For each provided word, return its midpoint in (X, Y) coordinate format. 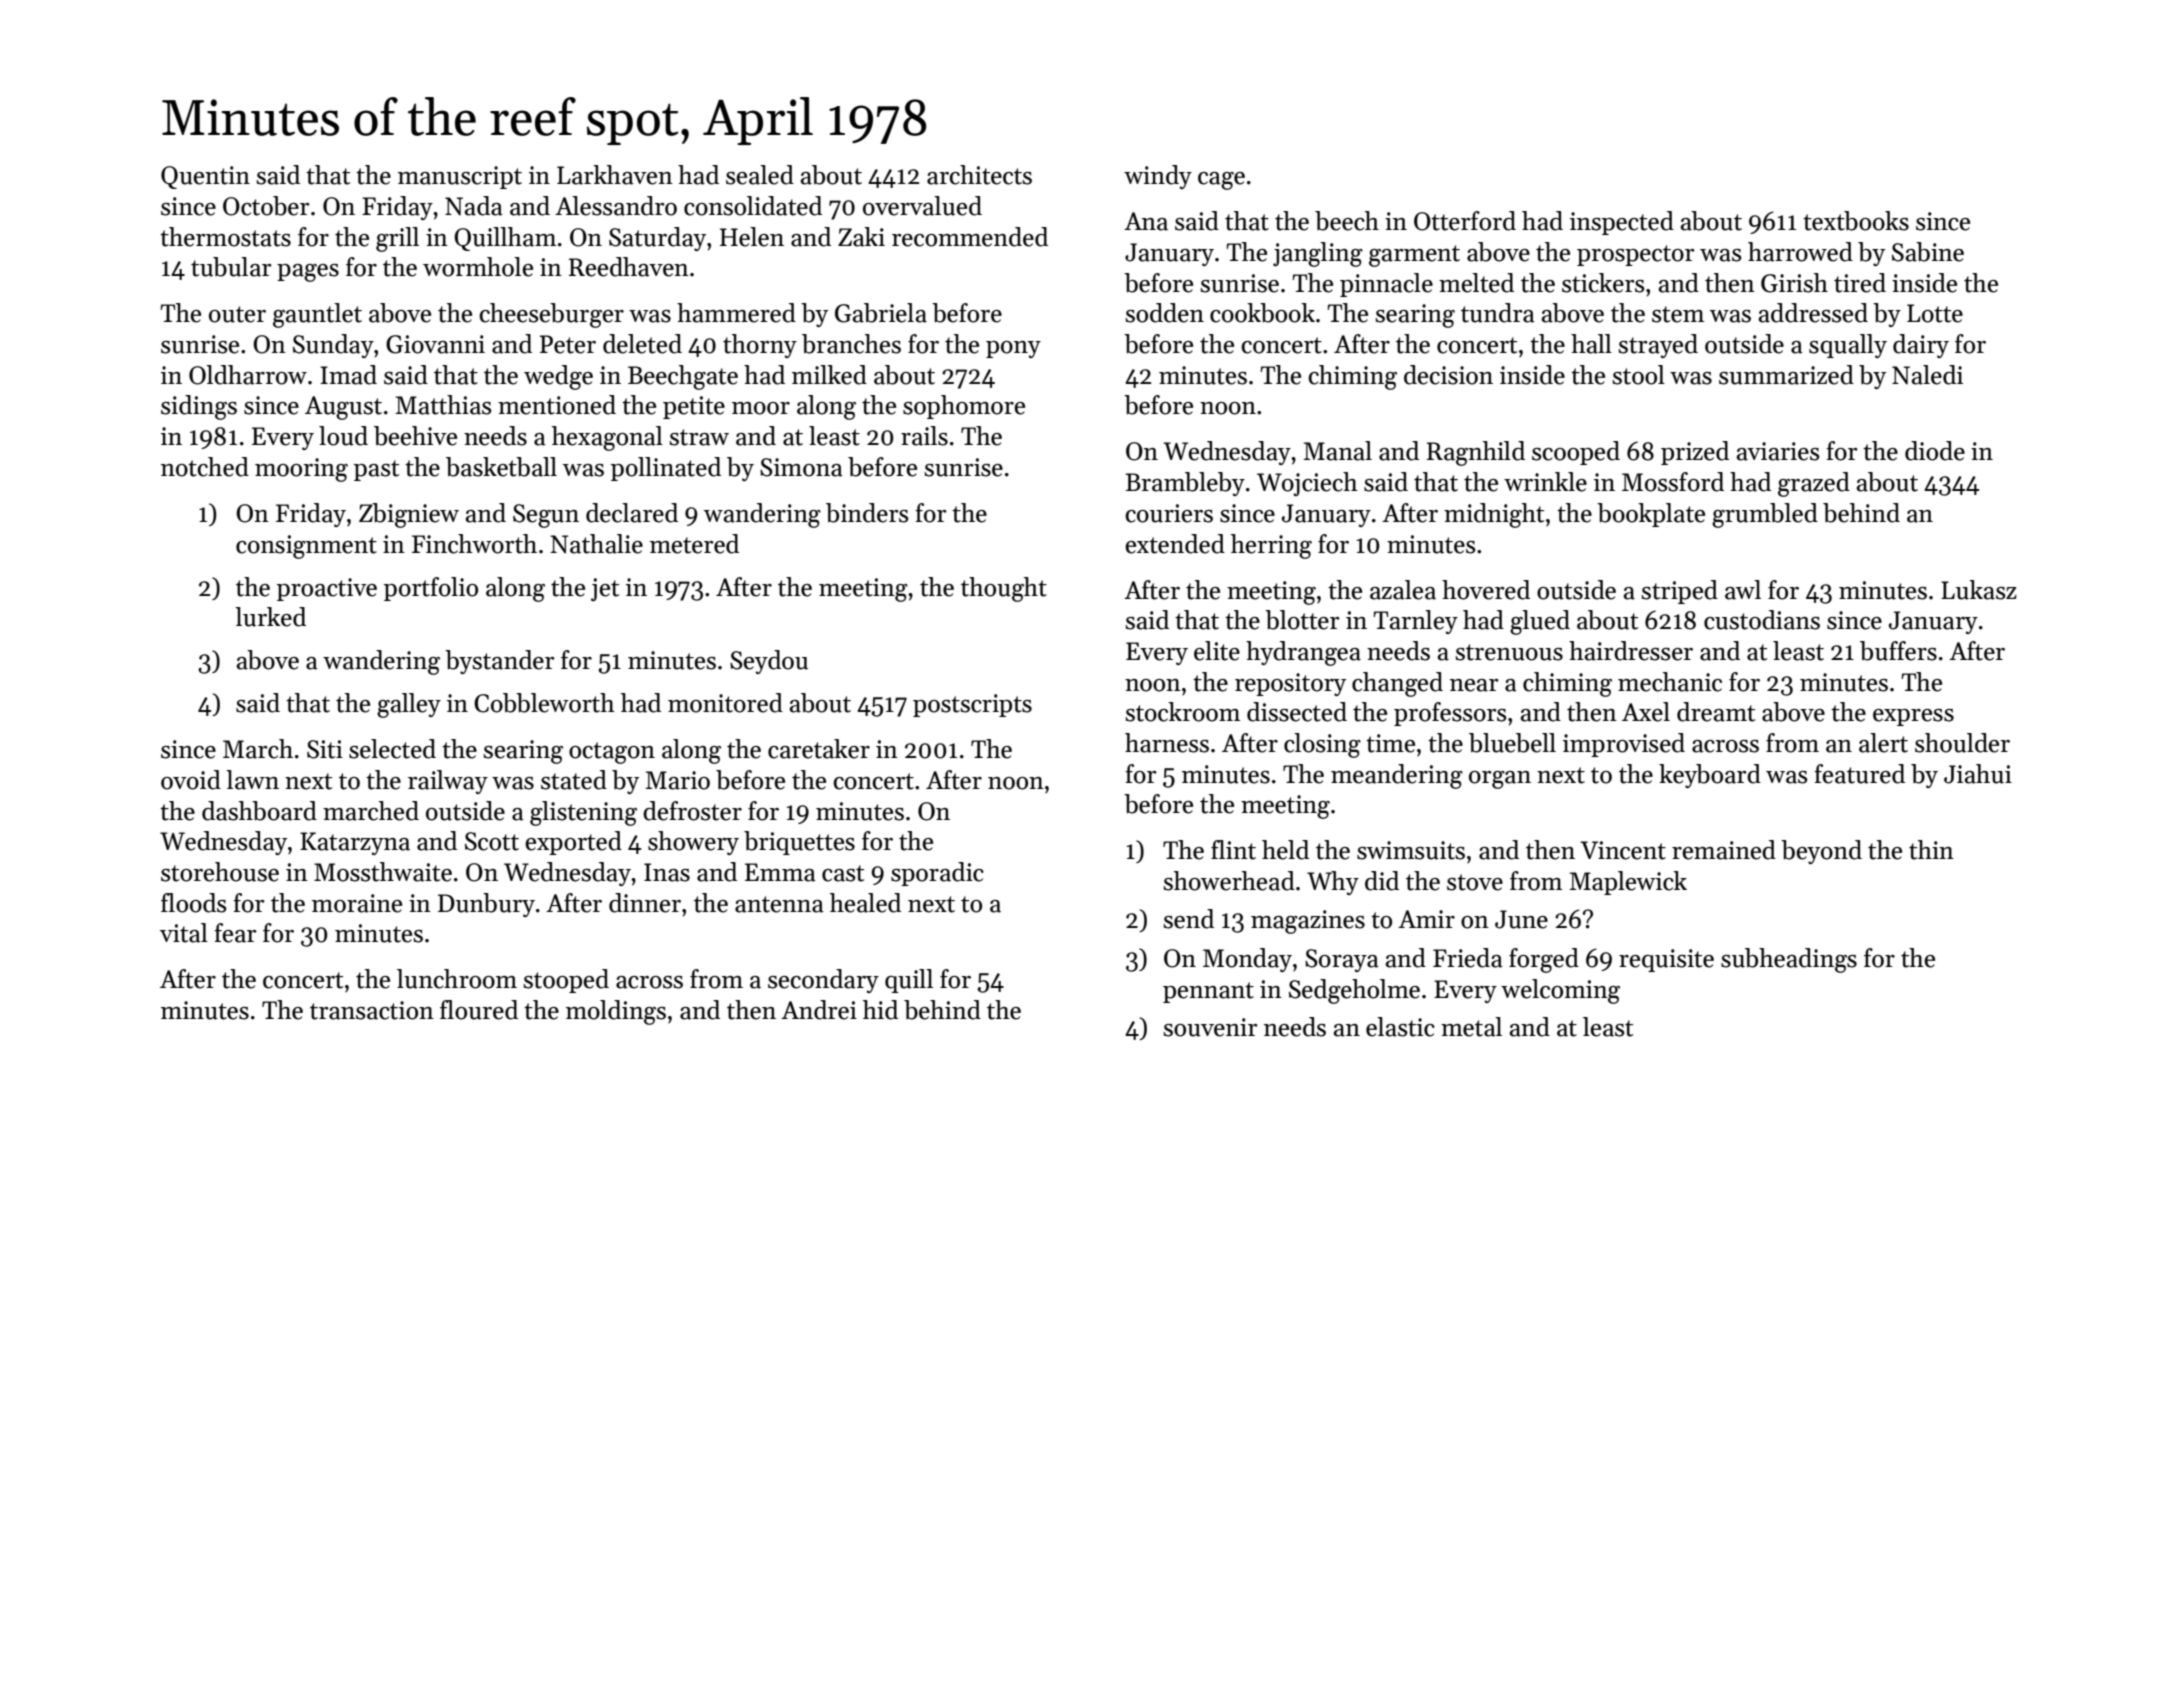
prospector (1636, 255)
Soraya (1342, 960)
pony (1013, 349)
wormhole (478, 267)
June (1521, 919)
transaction (372, 1010)
